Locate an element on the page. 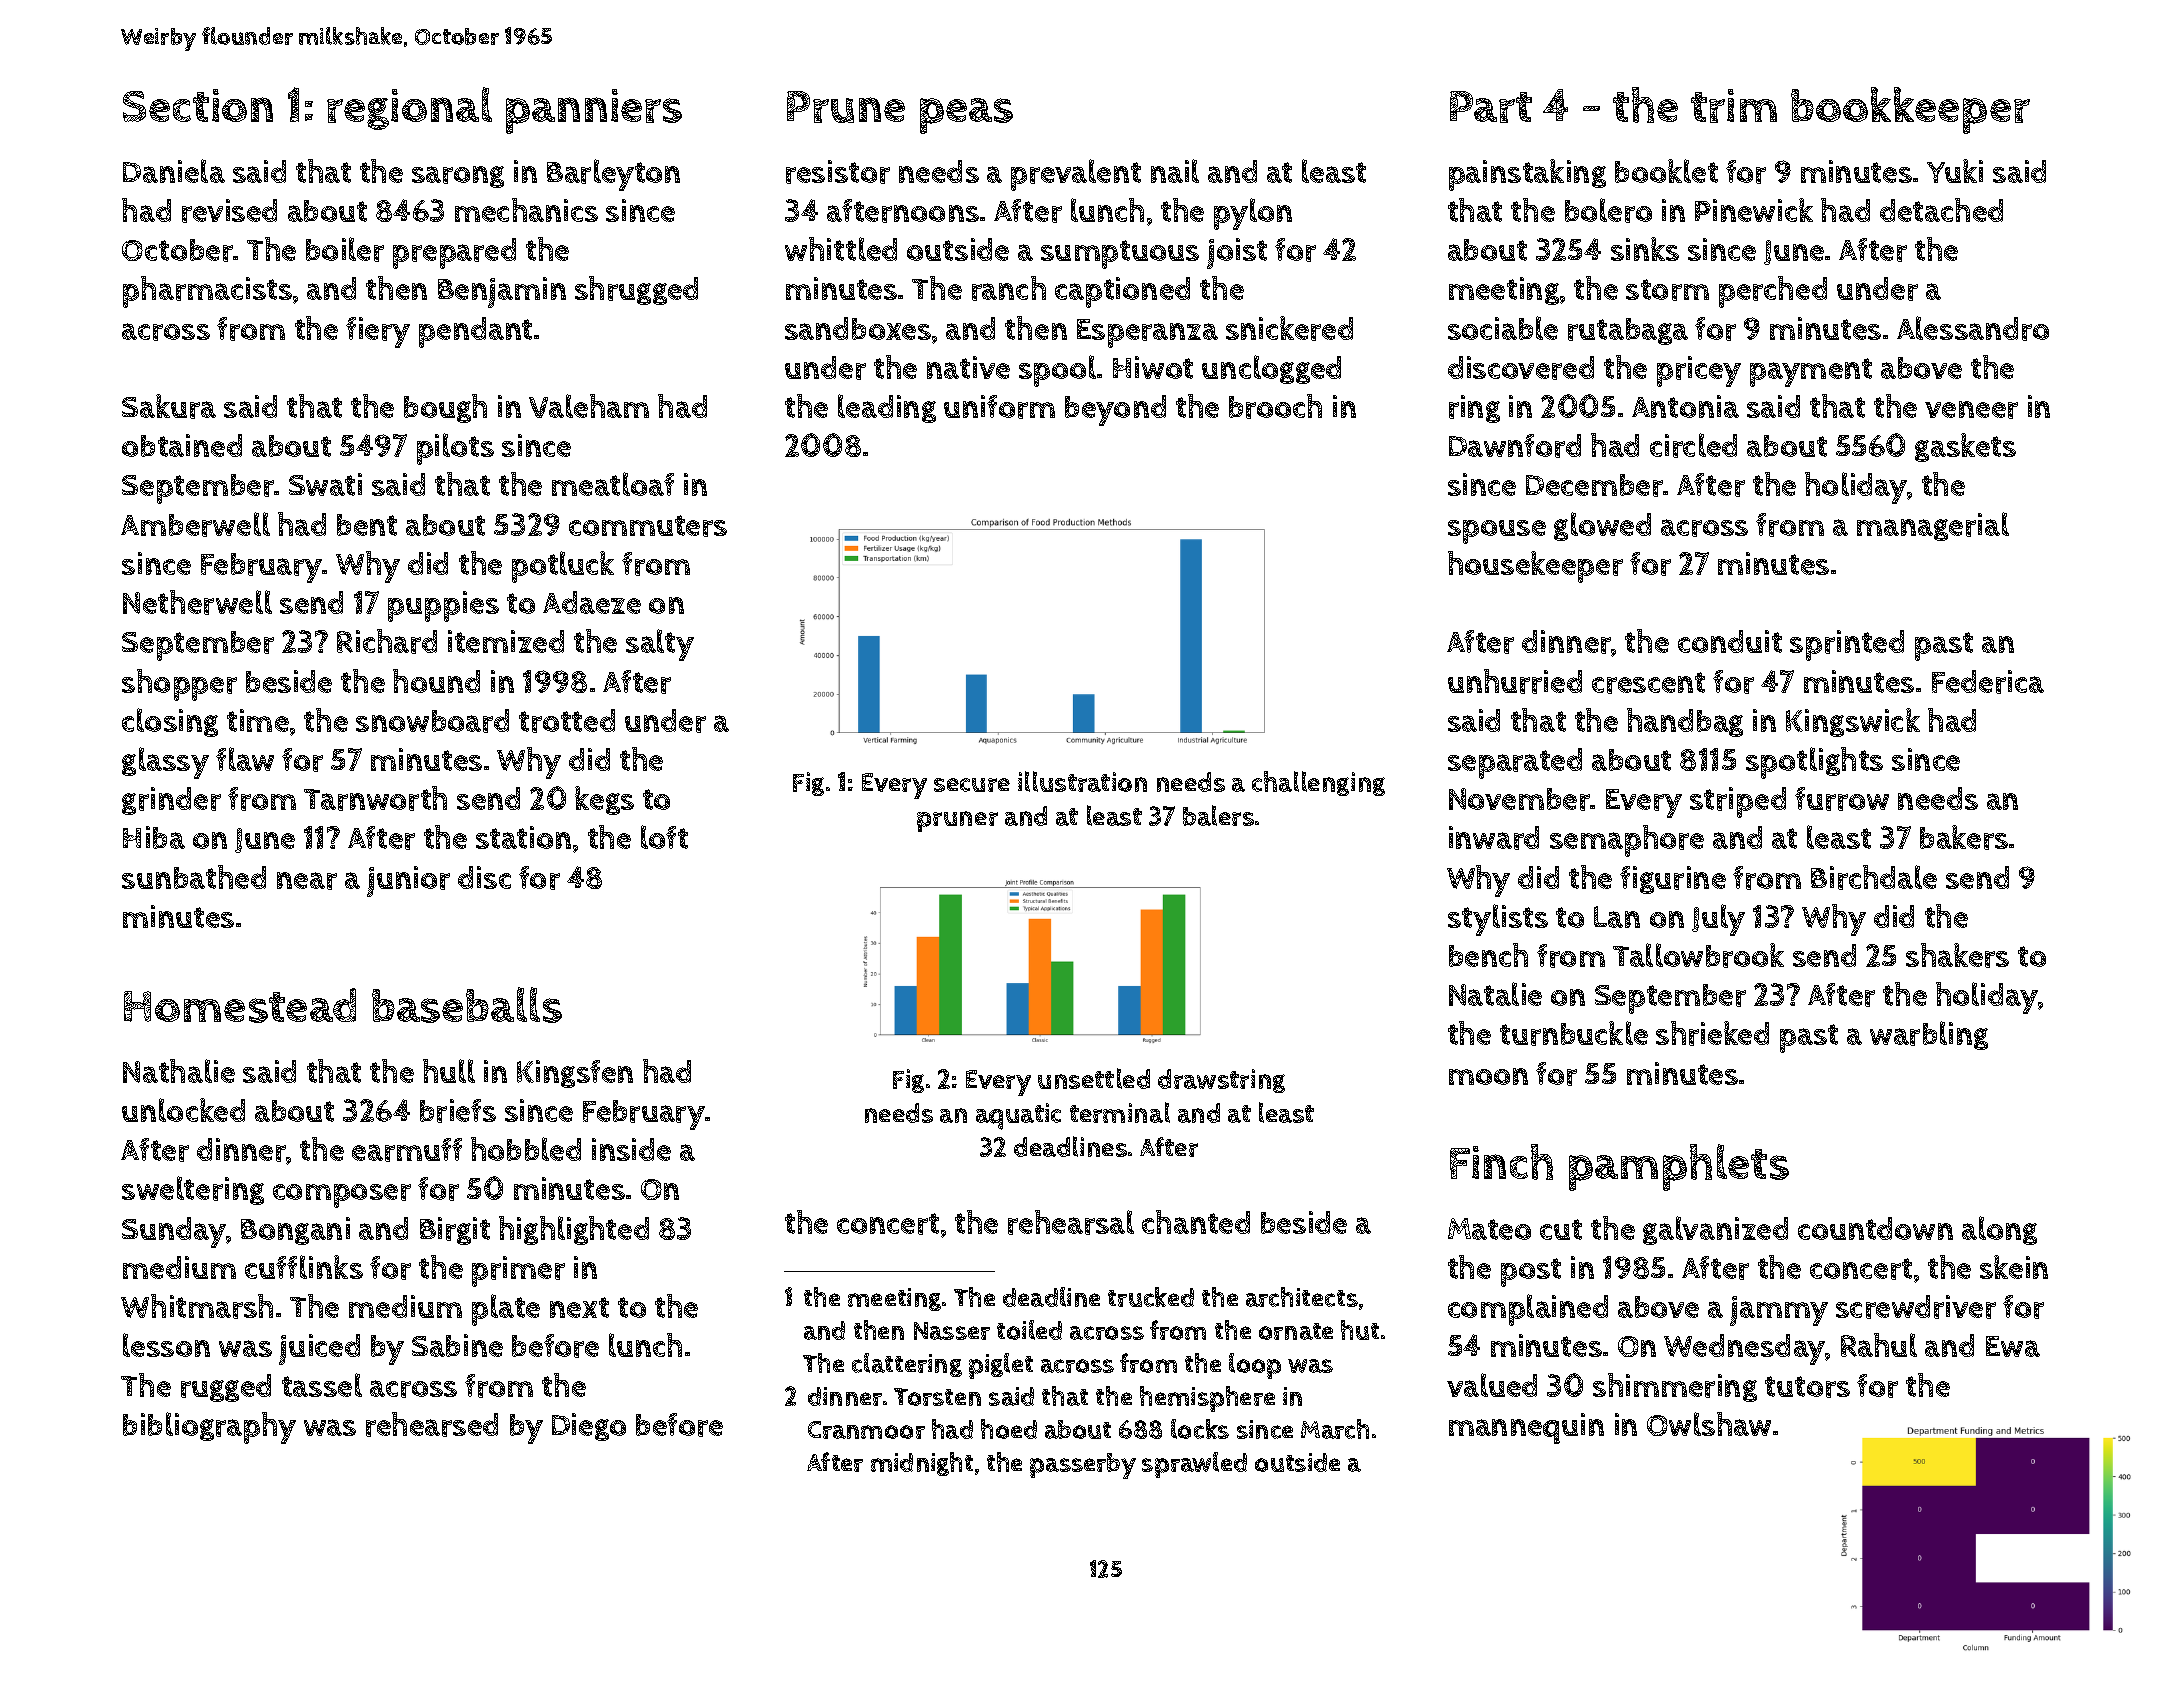 This image has width=2178, height=1683. handbag is located at coordinates (1685, 722).
